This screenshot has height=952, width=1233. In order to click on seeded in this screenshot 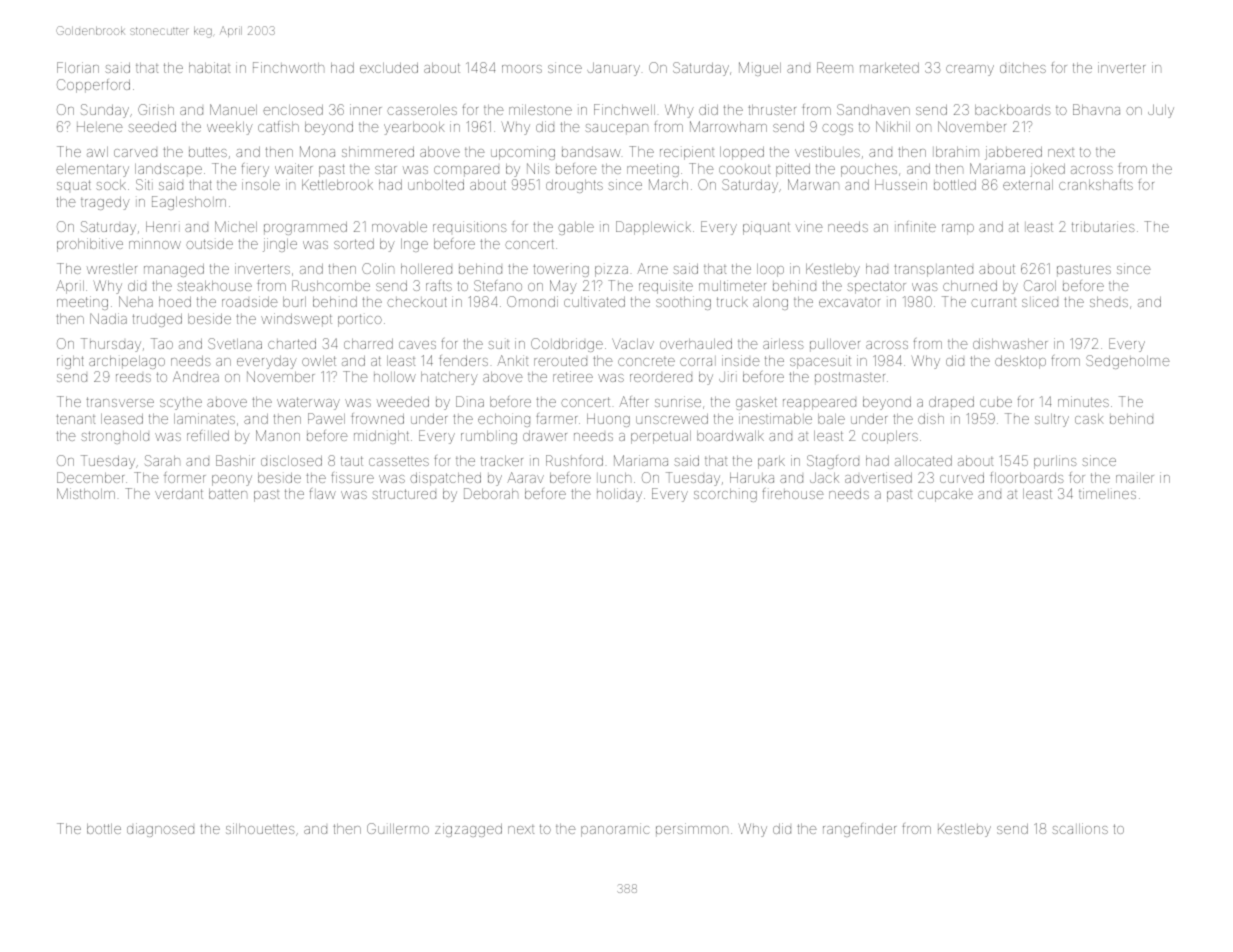, I will do `click(152, 127)`.
